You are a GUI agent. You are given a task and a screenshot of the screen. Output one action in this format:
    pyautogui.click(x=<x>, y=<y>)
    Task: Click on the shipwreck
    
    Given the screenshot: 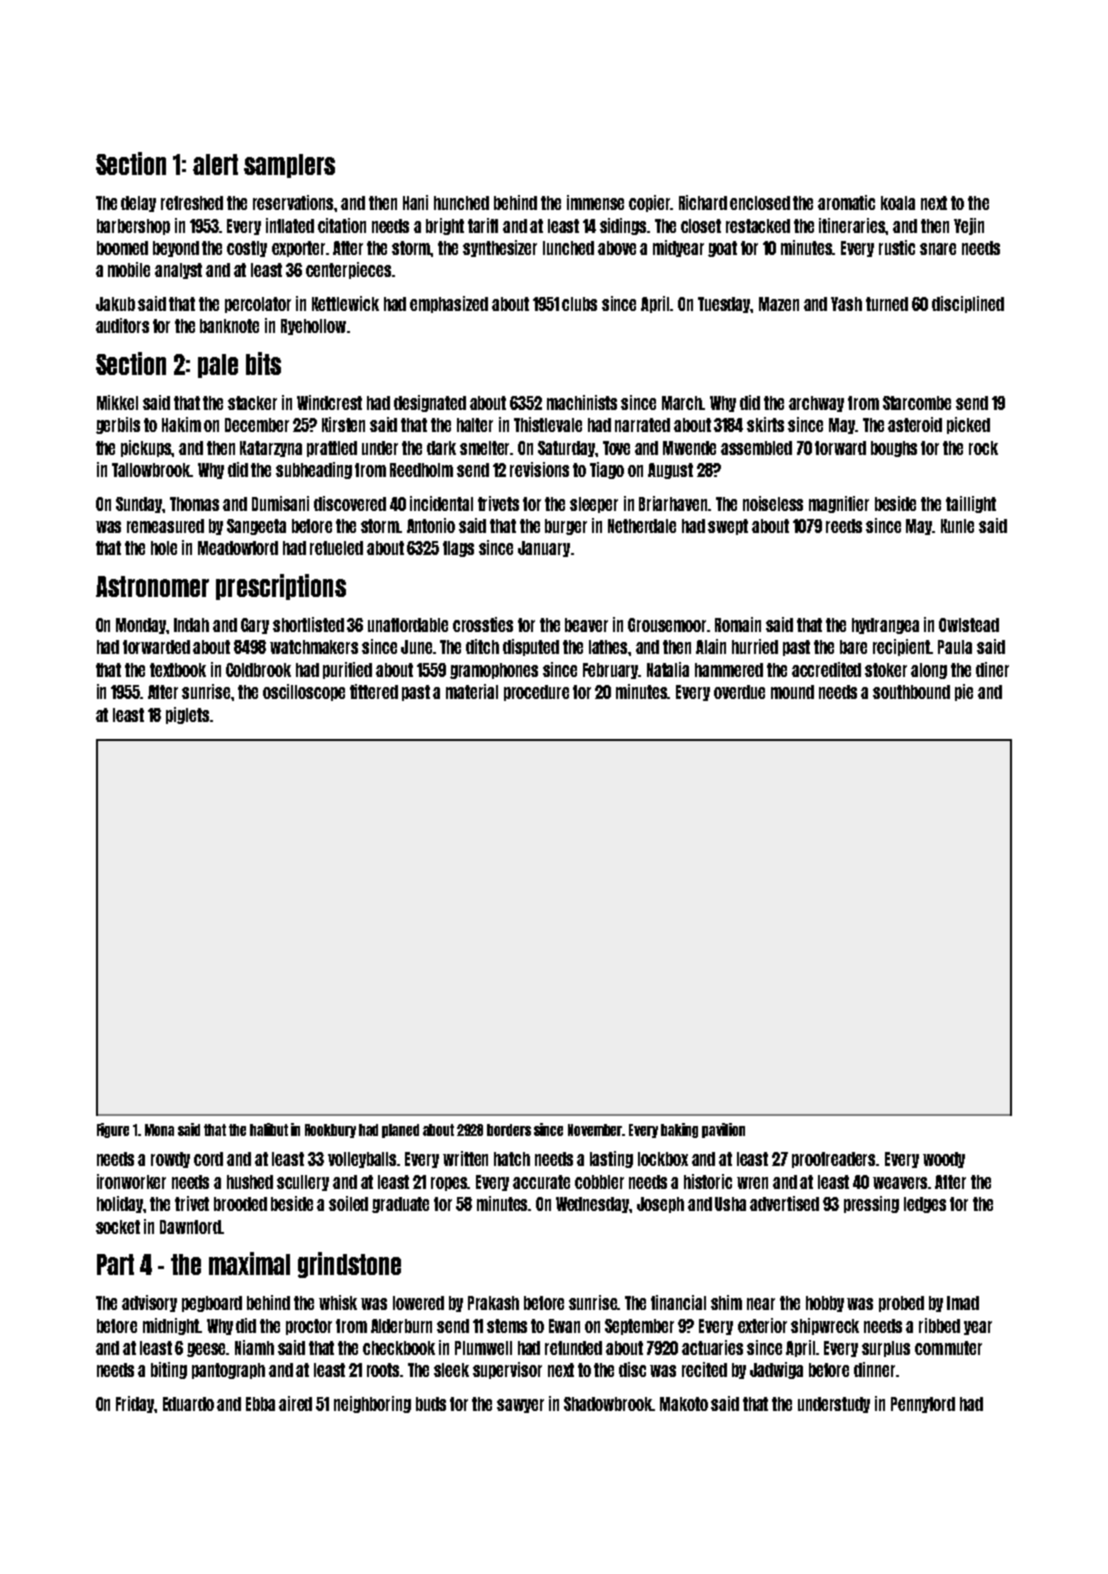 What is the action you would take?
    pyautogui.click(x=825, y=1326)
